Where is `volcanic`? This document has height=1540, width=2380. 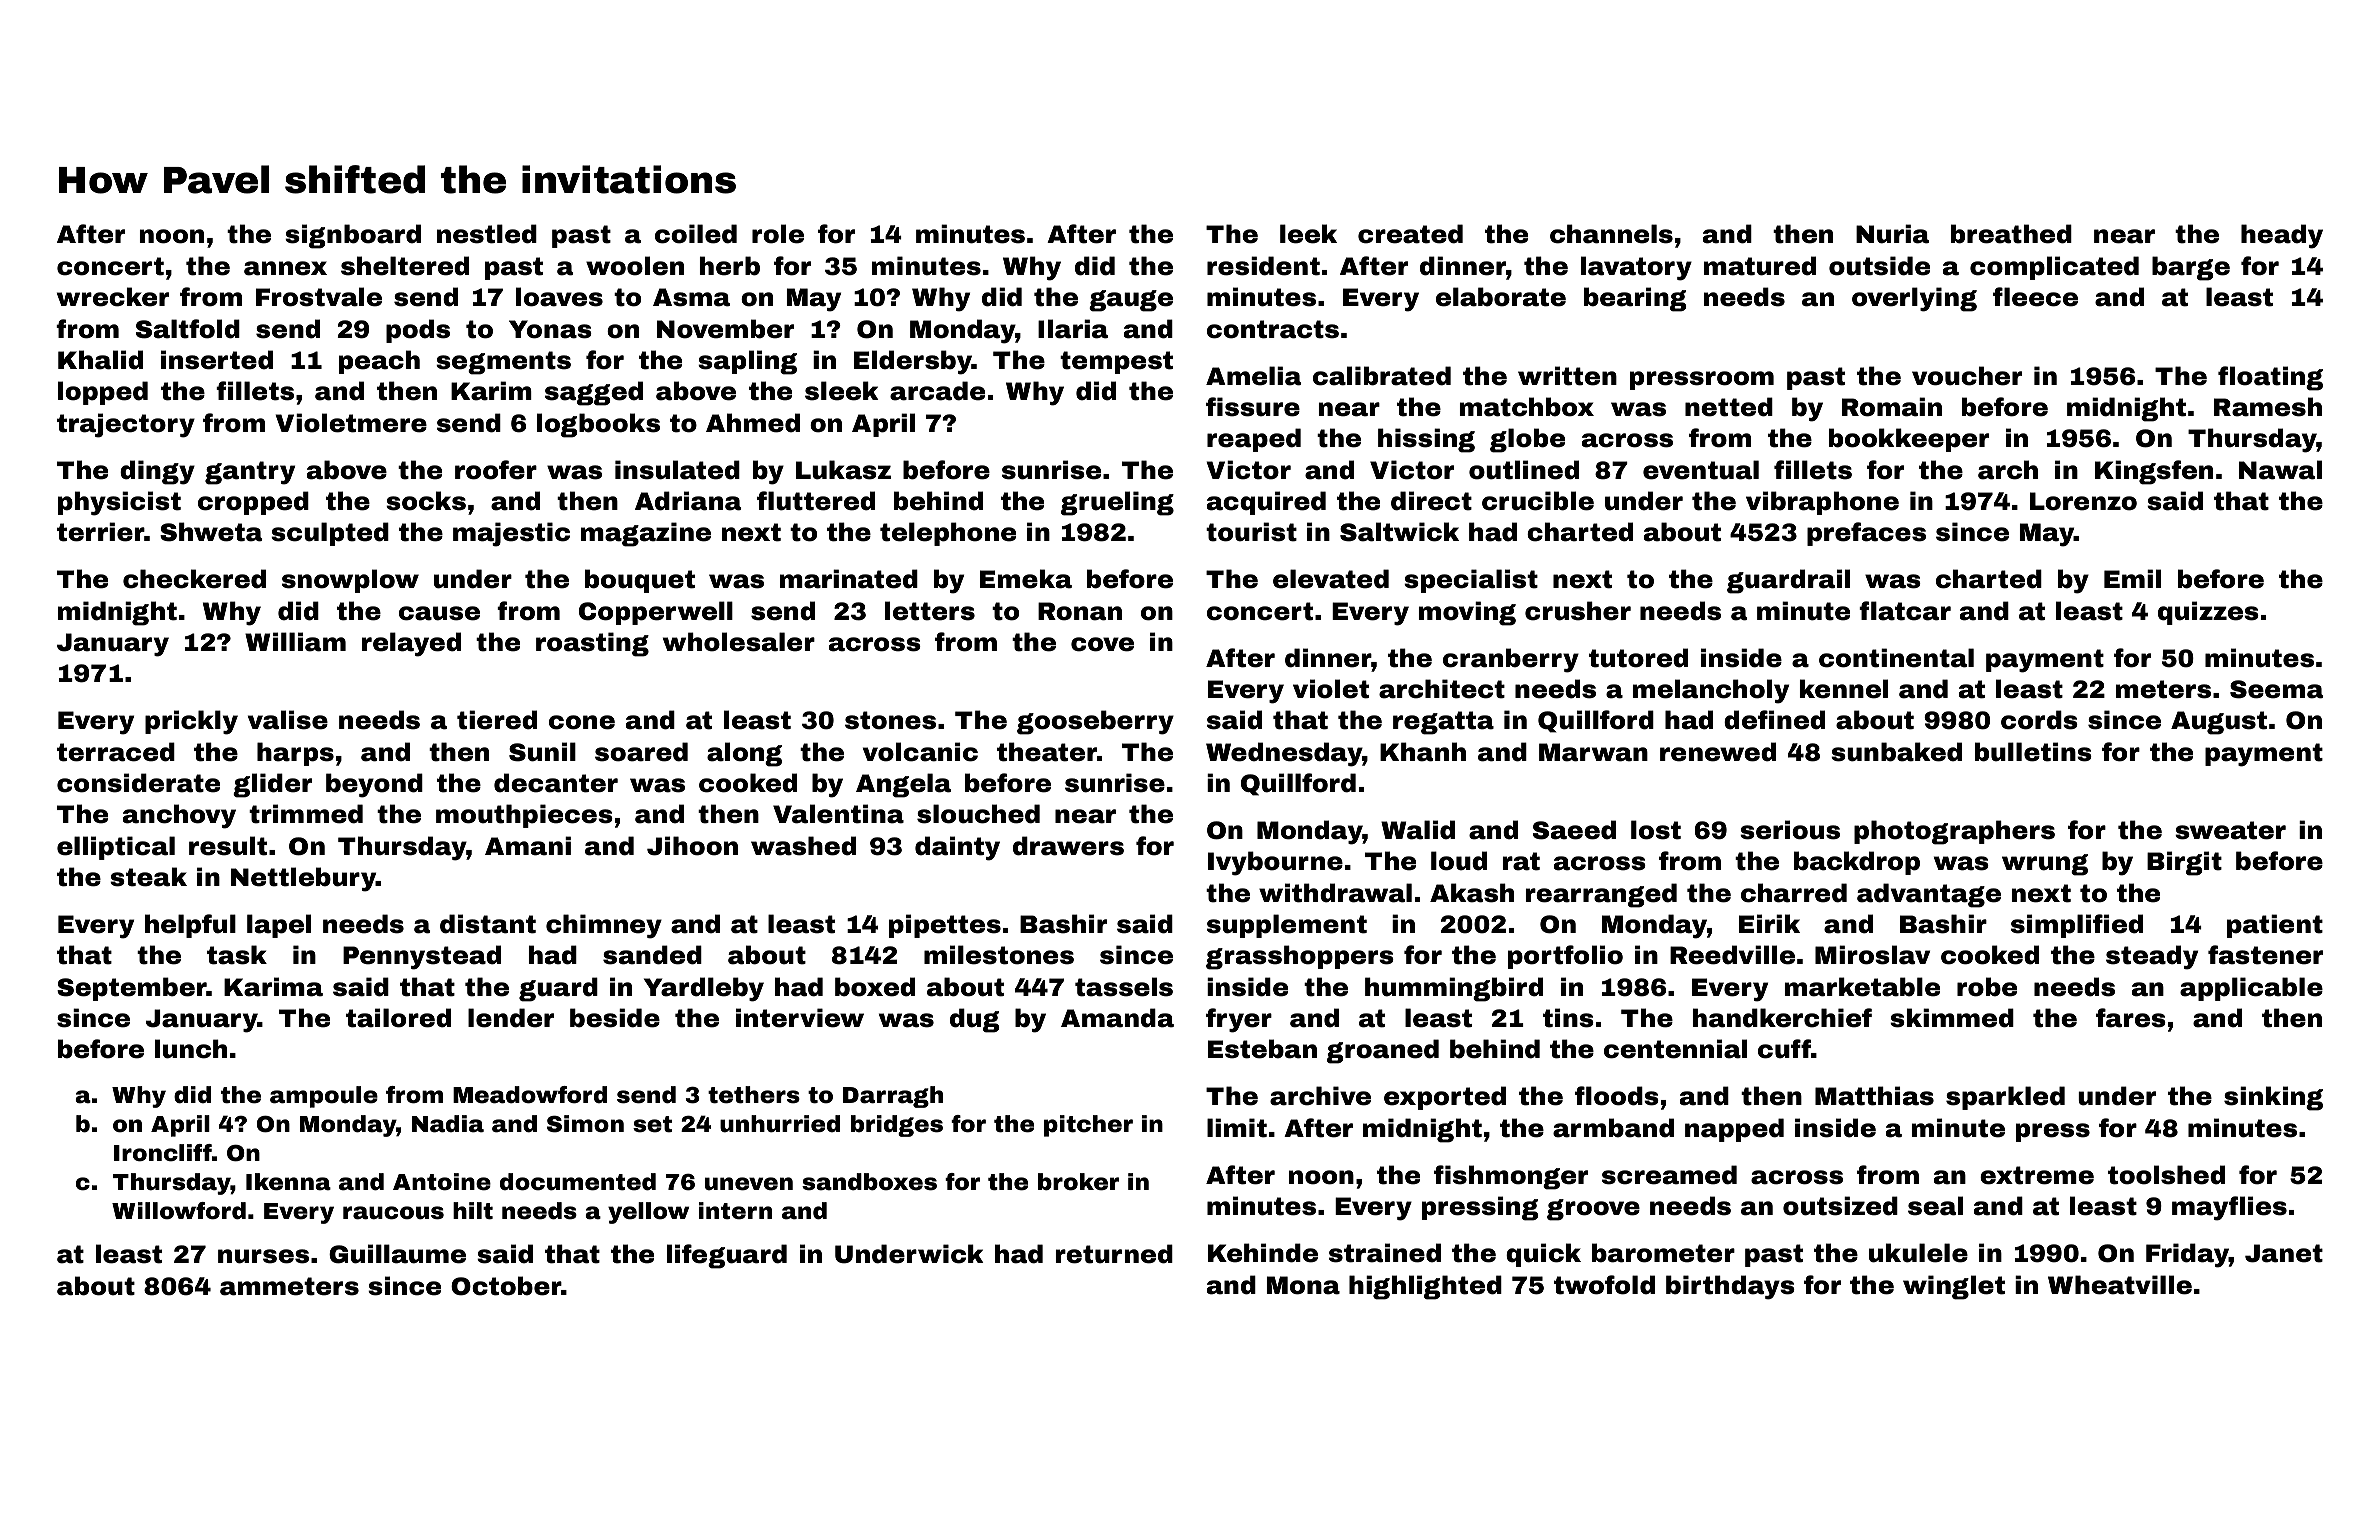 volcanic is located at coordinates (920, 752).
